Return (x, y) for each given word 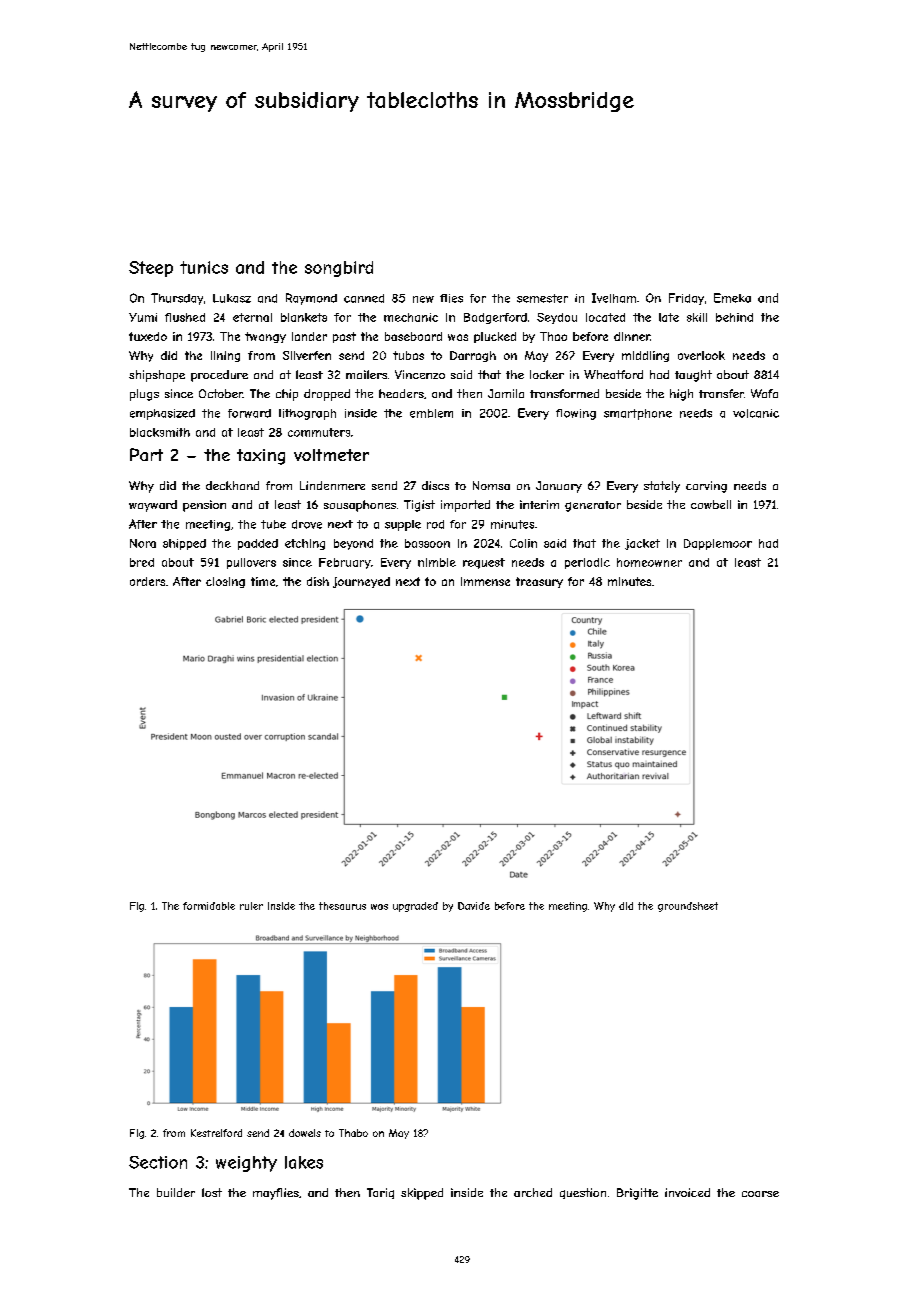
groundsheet (688, 907)
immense (485, 581)
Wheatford (613, 374)
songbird (339, 269)
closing (225, 582)
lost (212, 1192)
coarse (760, 1194)
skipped (422, 1194)
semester (542, 298)
